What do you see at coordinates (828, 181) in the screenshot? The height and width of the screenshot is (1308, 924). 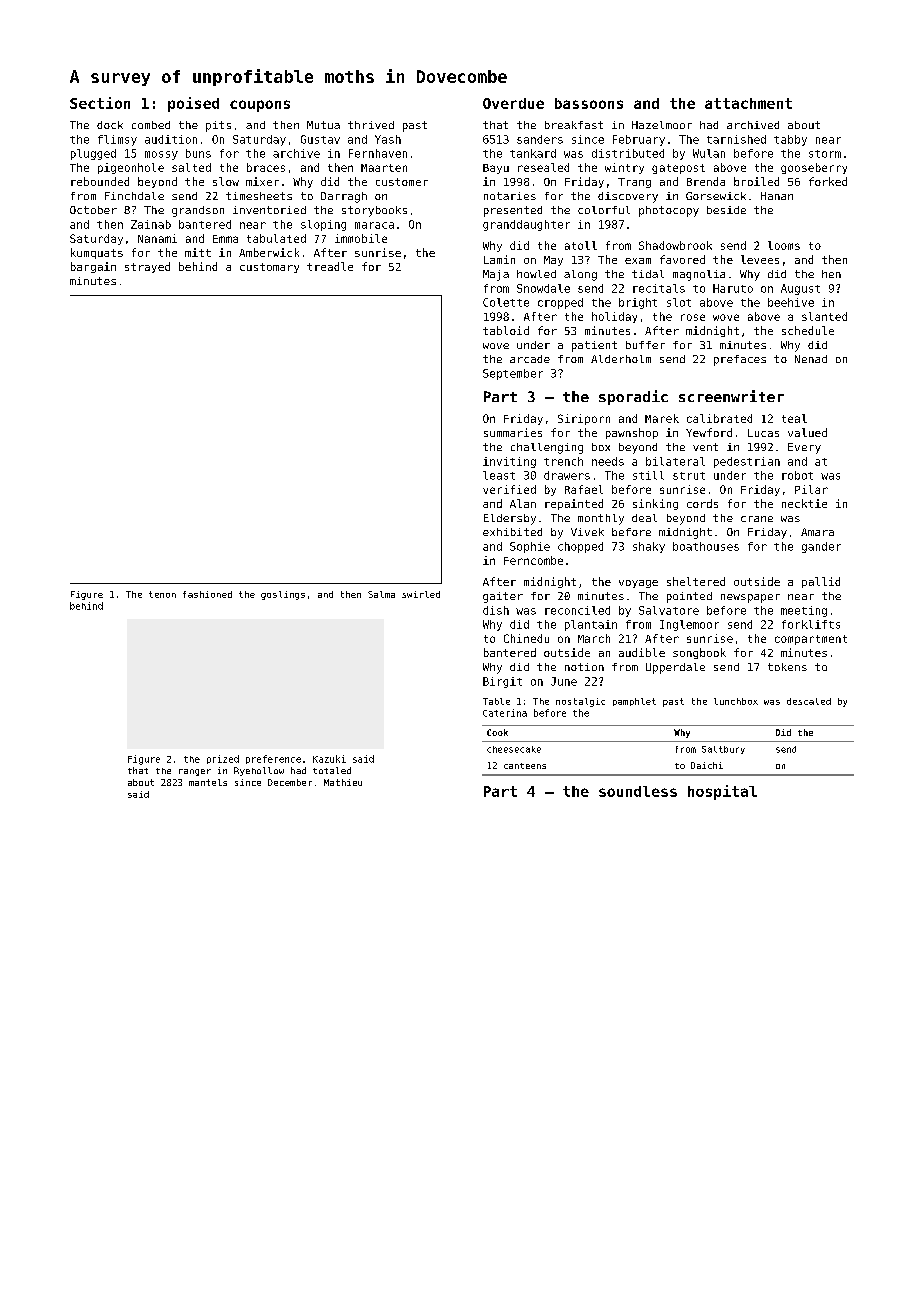 I see `forked` at bounding box center [828, 181].
